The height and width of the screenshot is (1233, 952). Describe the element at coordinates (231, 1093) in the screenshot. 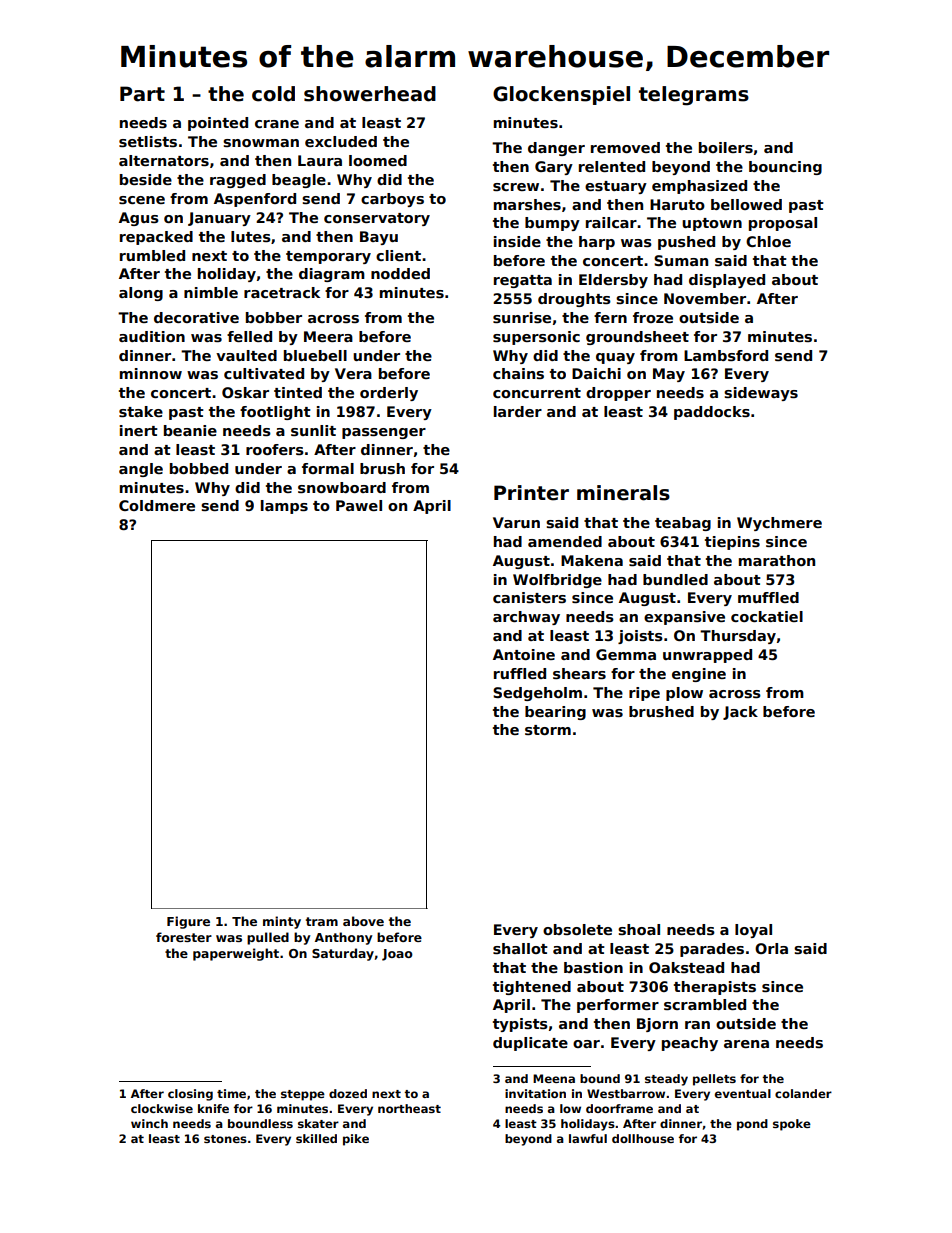

I see `time` at that location.
